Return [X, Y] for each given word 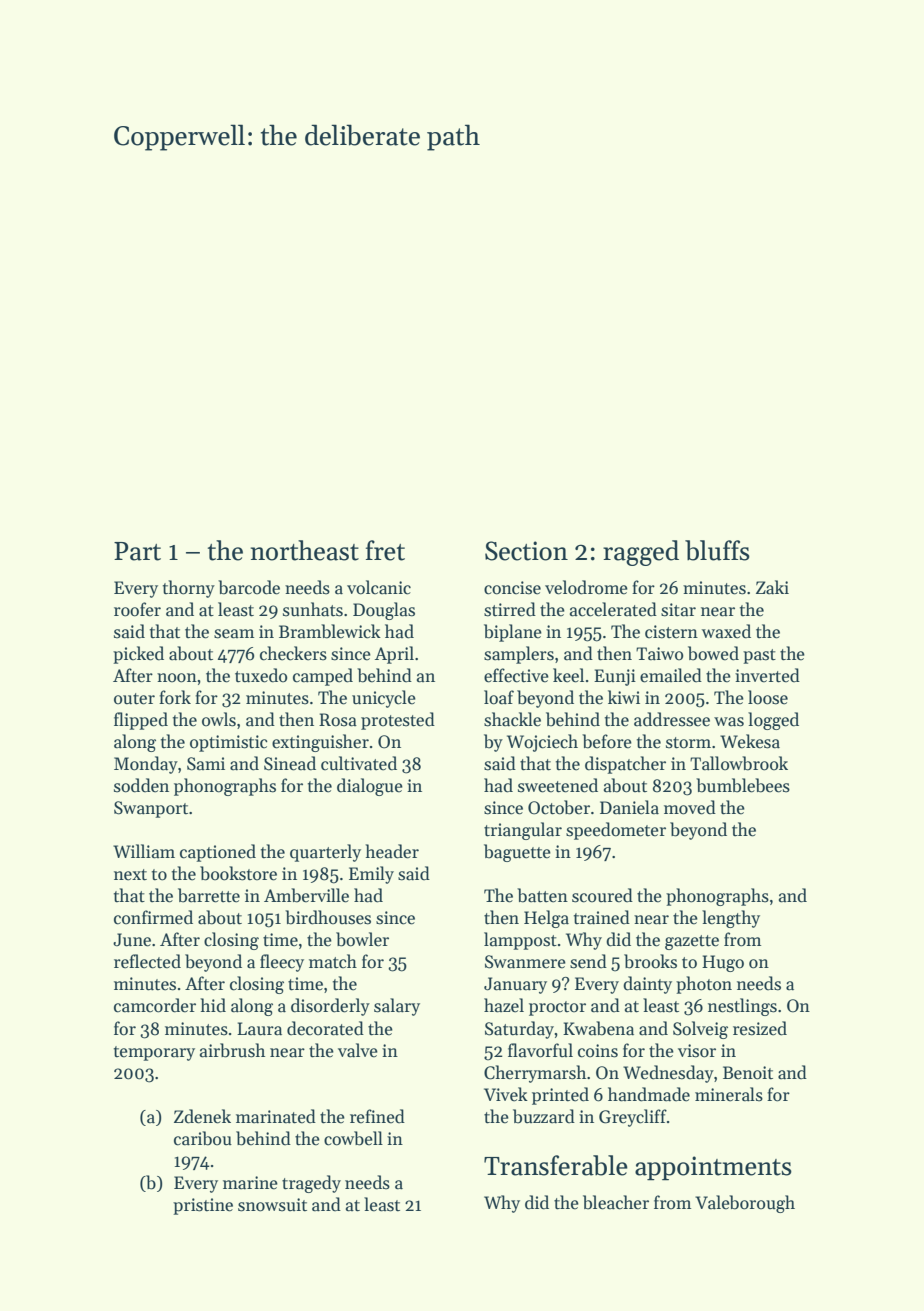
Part [137, 551]
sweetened [558, 785]
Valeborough [745, 1204]
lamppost [520, 941]
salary [397, 1007]
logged [773, 721]
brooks [650, 961]
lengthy [731, 919]
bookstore [238, 873]
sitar [678, 610]
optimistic [229, 743]
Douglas [384, 611]
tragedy [311, 1184]
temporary [154, 1053]
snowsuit [272, 1205]
